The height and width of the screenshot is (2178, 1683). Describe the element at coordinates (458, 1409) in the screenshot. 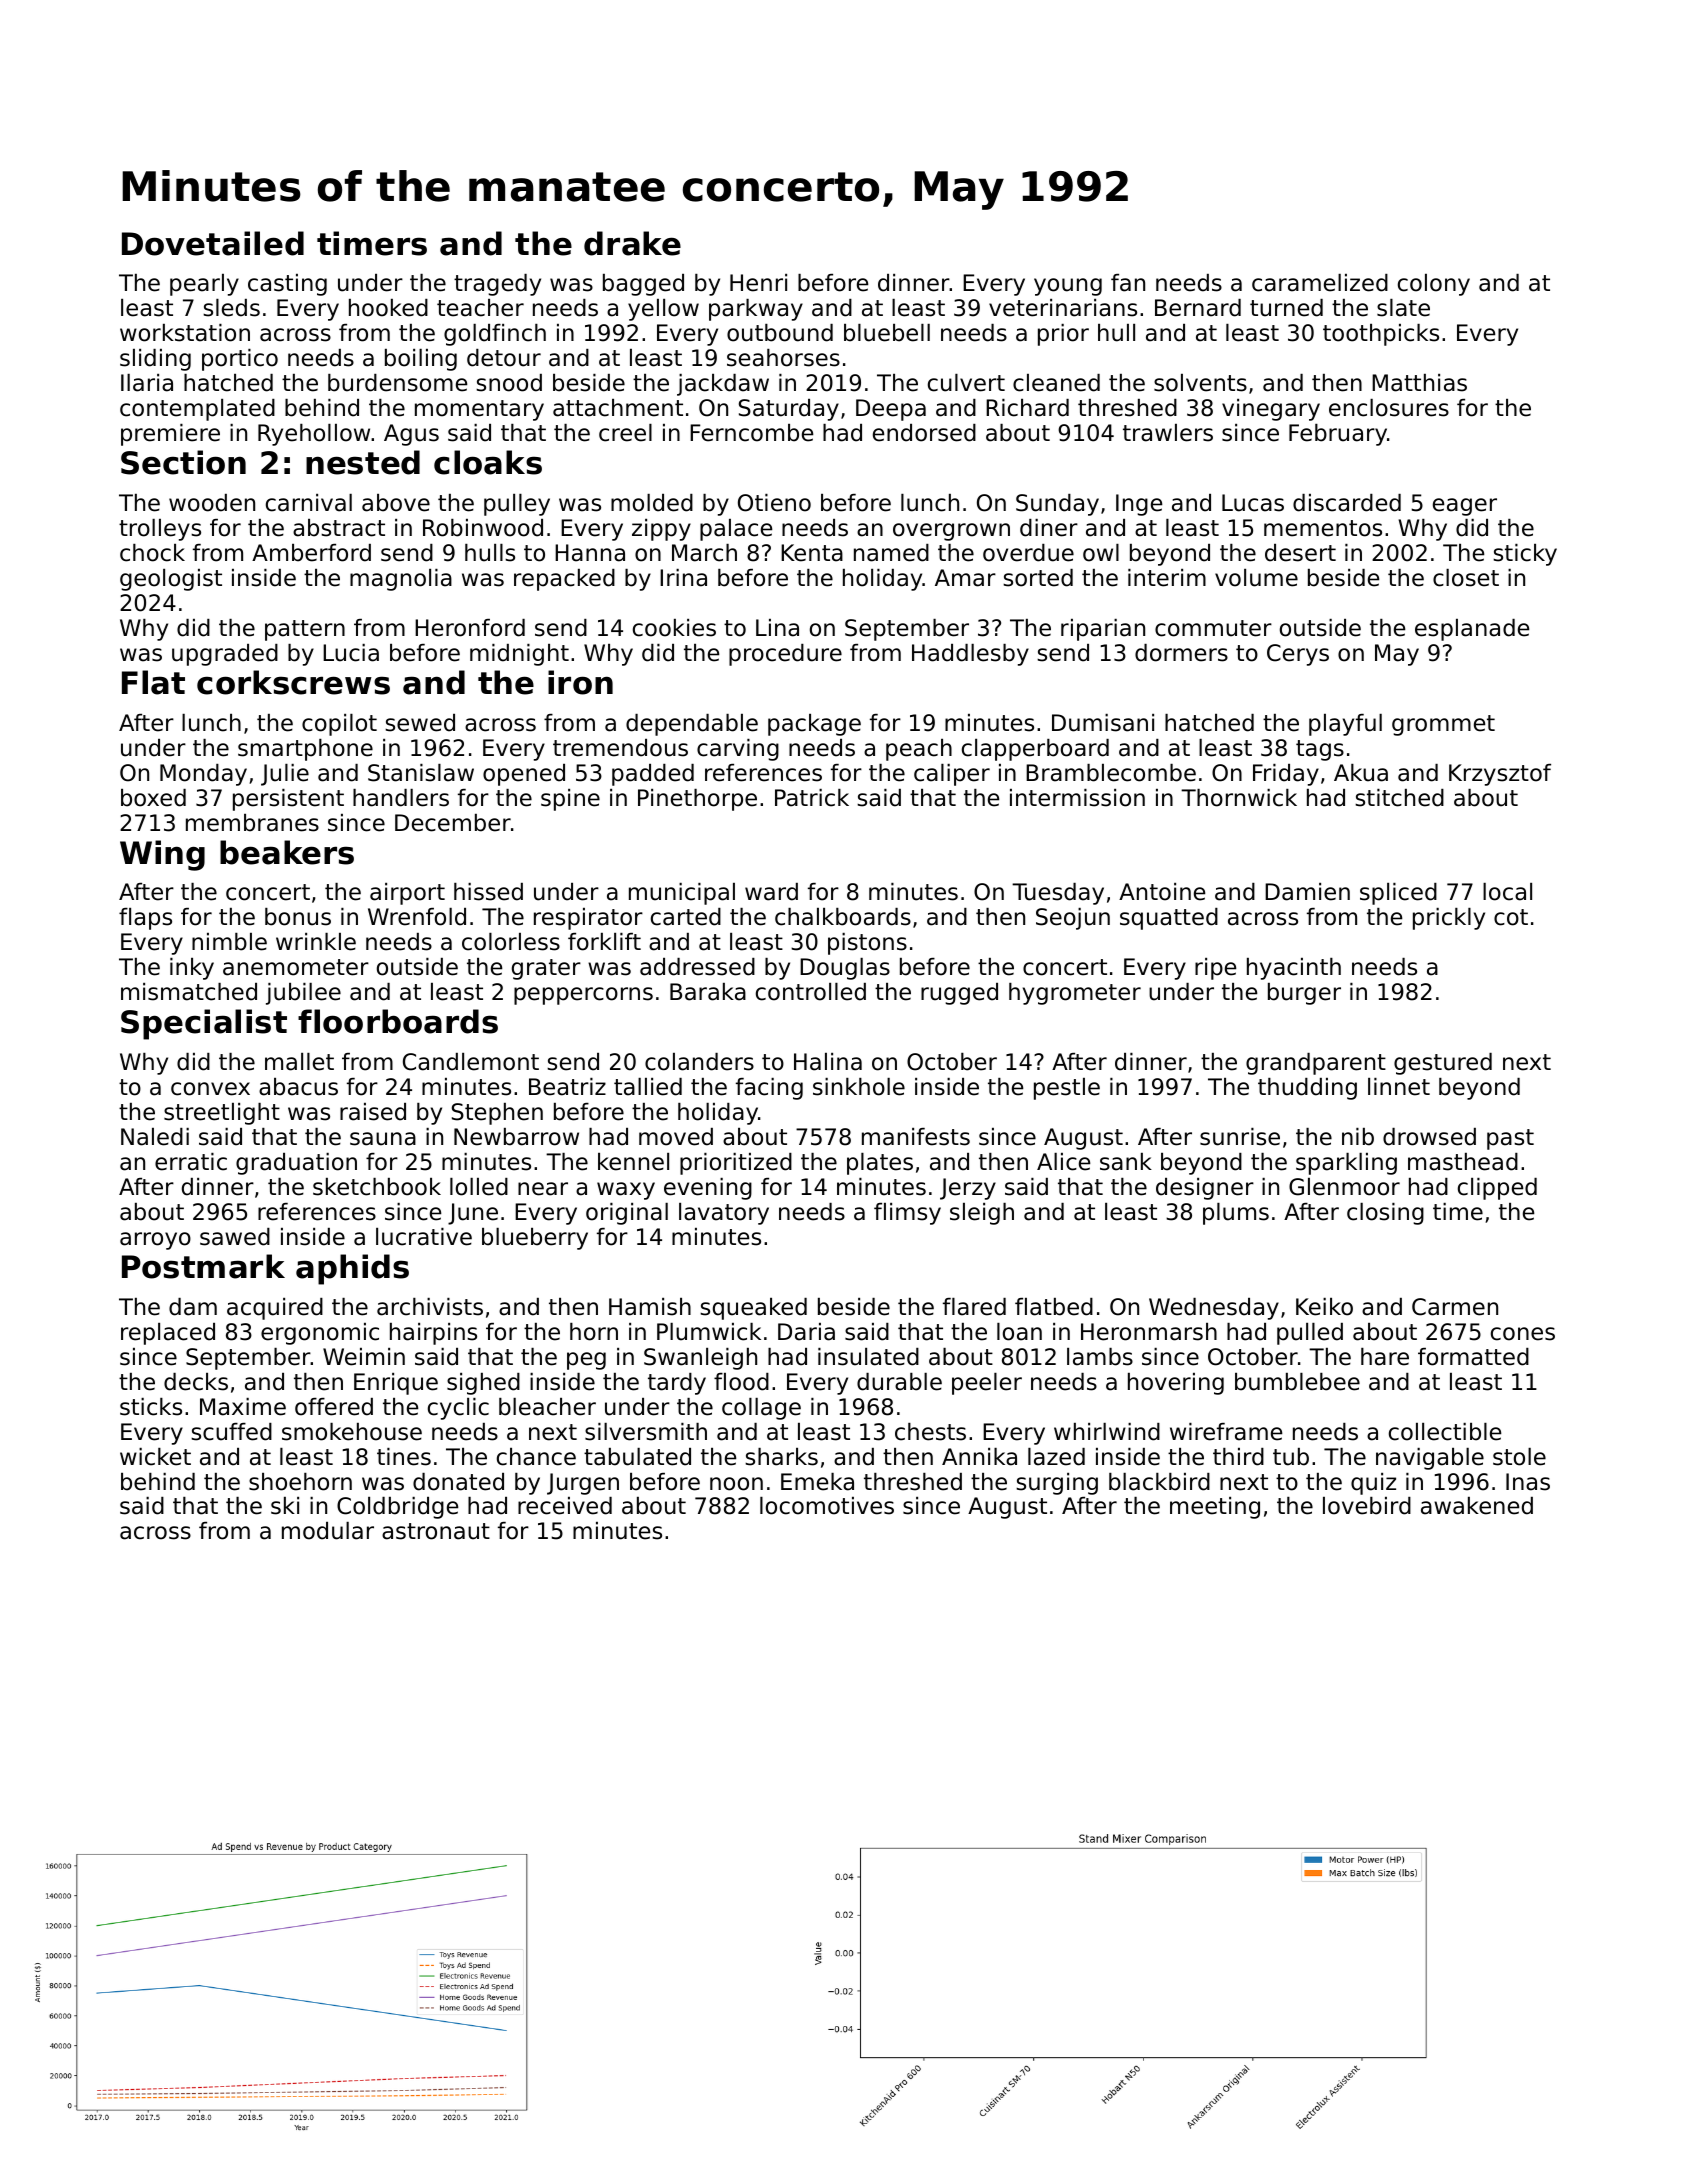

I see `cyclic` at that location.
